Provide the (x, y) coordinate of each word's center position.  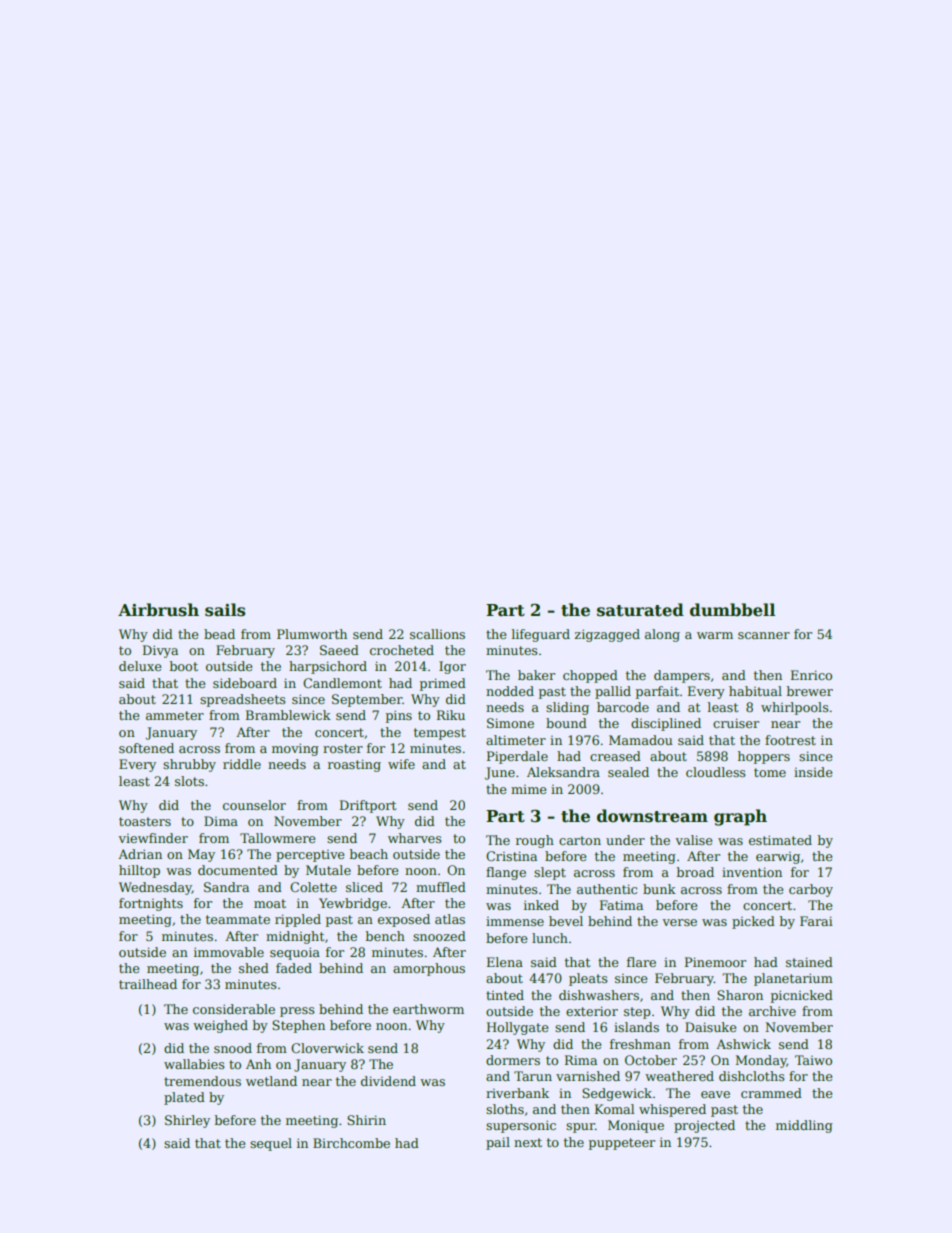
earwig (778, 858)
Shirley (187, 1121)
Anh (258, 1064)
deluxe (140, 666)
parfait (657, 692)
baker (536, 675)
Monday (761, 1061)
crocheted (402, 650)
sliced (364, 887)
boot (184, 666)
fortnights (151, 904)
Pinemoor (715, 962)
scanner (764, 635)
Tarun (533, 1076)
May (201, 855)
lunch (550, 938)
